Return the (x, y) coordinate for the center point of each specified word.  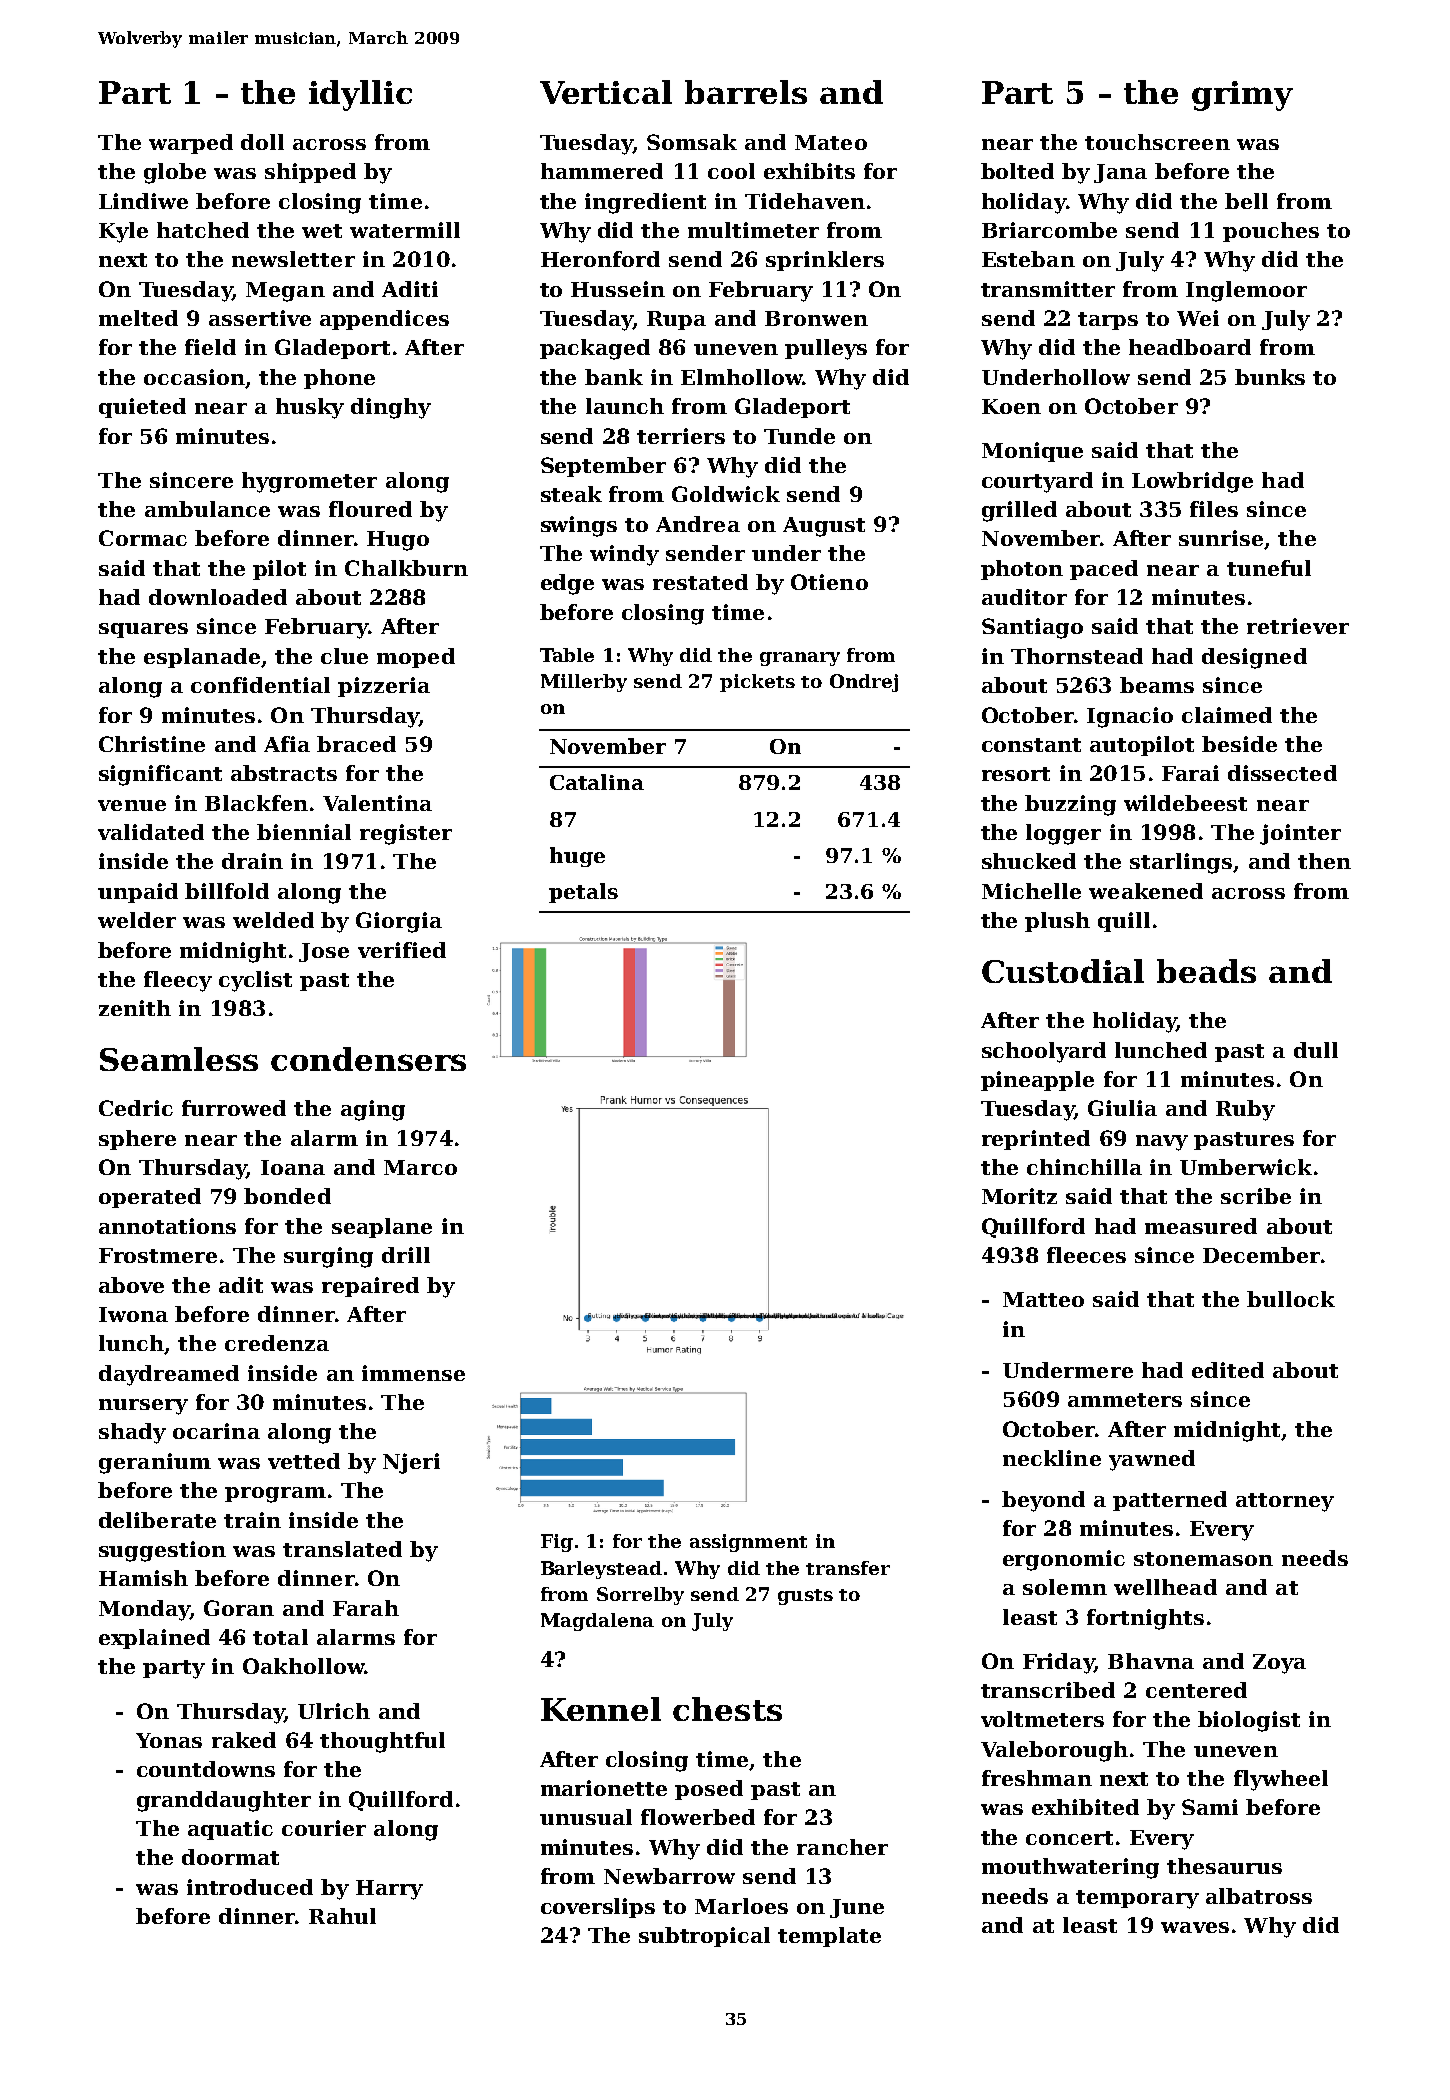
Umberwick (1246, 1167)
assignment (748, 1543)
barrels (746, 92)
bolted (1017, 171)
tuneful (1269, 568)
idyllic (360, 95)
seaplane (382, 1228)
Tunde (799, 436)
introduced (250, 1887)
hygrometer (309, 482)
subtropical (704, 1937)
